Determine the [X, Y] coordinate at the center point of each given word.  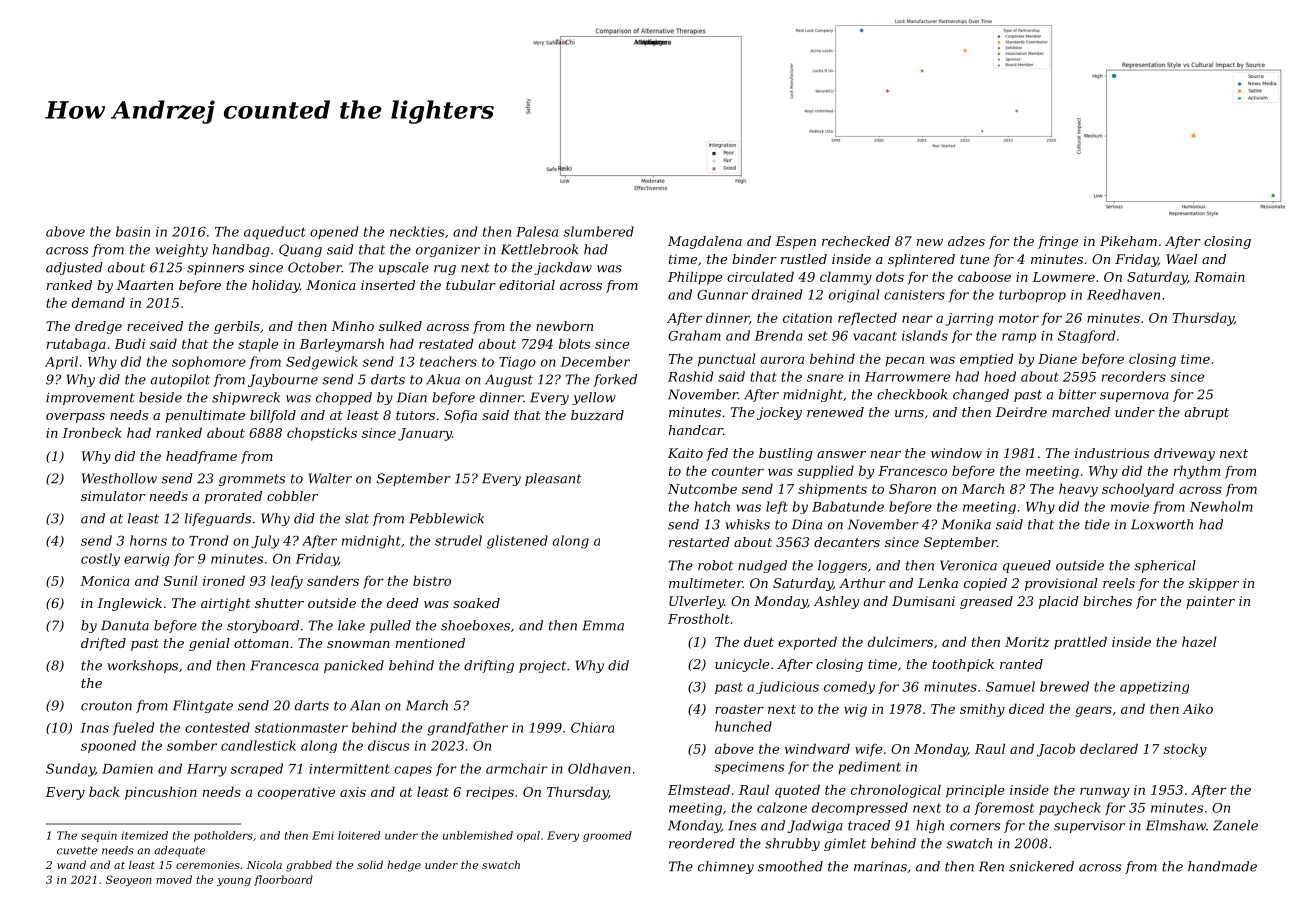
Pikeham [1128, 241]
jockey [779, 413]
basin [133, 231]
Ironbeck [92, 432]
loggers [842, 566]
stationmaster [301, 728]
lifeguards [218, 519]
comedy [849, 687]
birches [1107, 601]
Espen [795, 242]
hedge [404, 866]
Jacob [1056, 750]
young [234, 882]
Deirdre [1021, 412]
